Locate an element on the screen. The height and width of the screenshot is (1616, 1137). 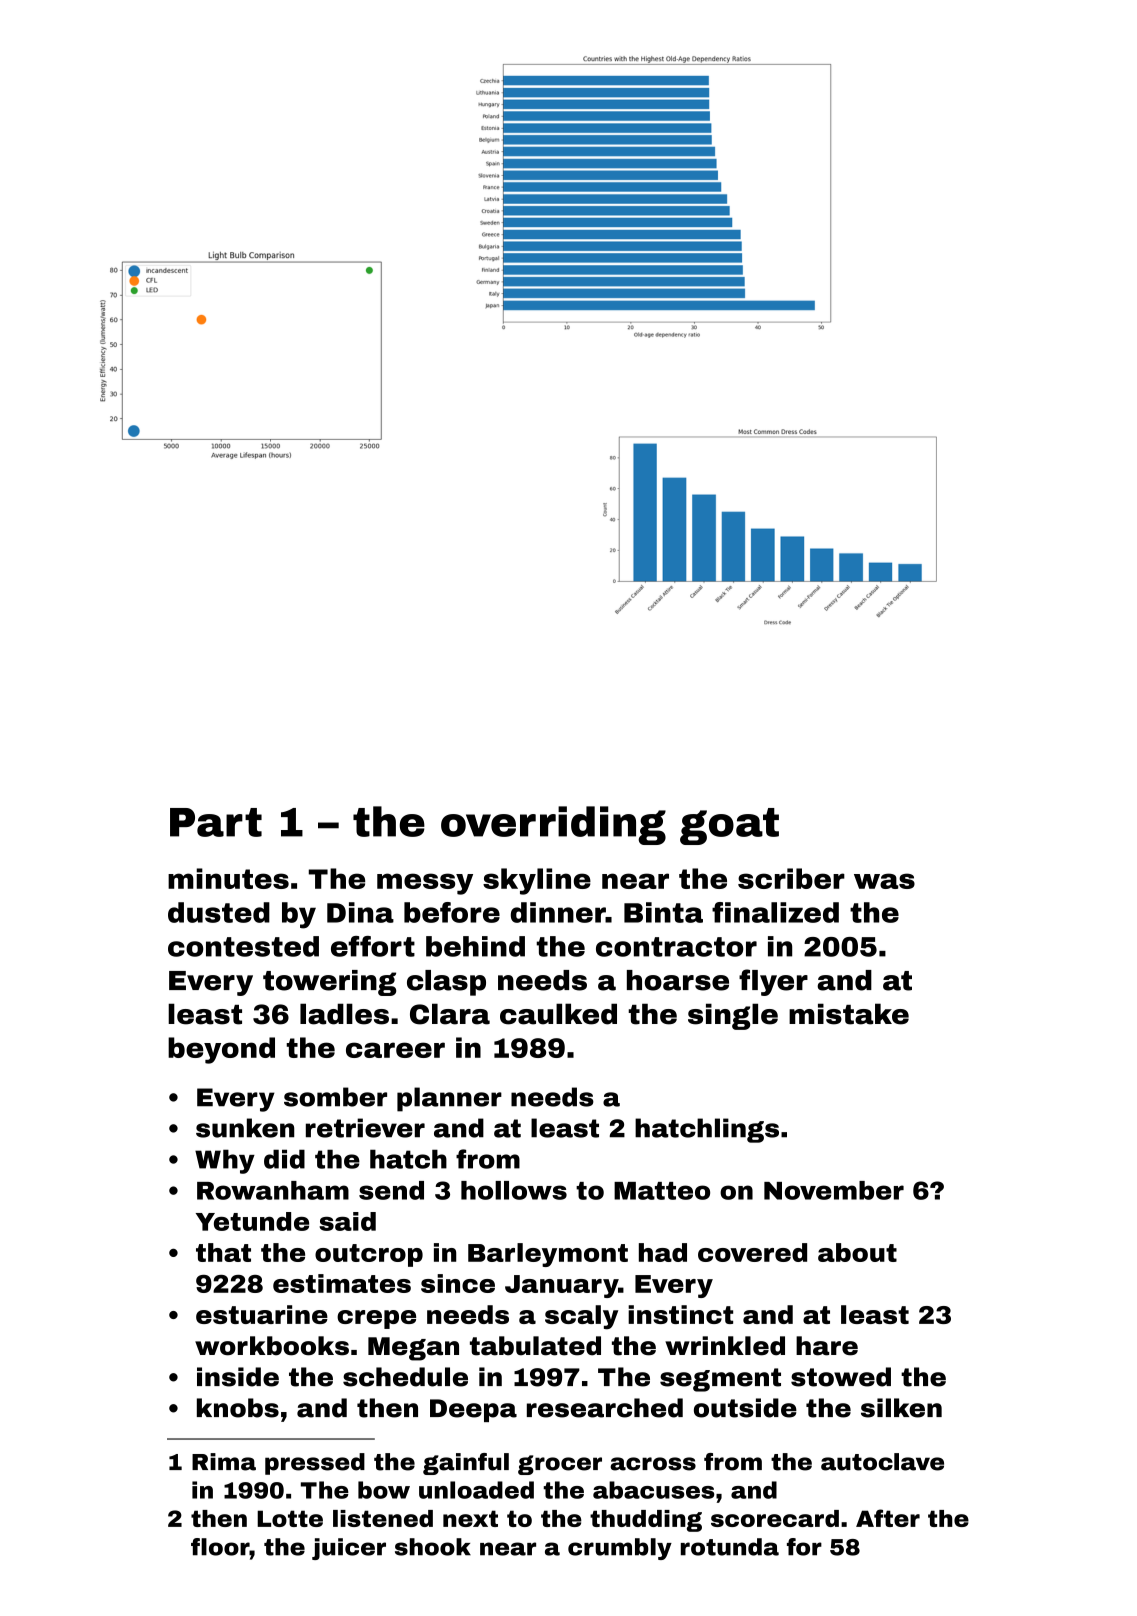
was is located at coordinates (884, 881).
